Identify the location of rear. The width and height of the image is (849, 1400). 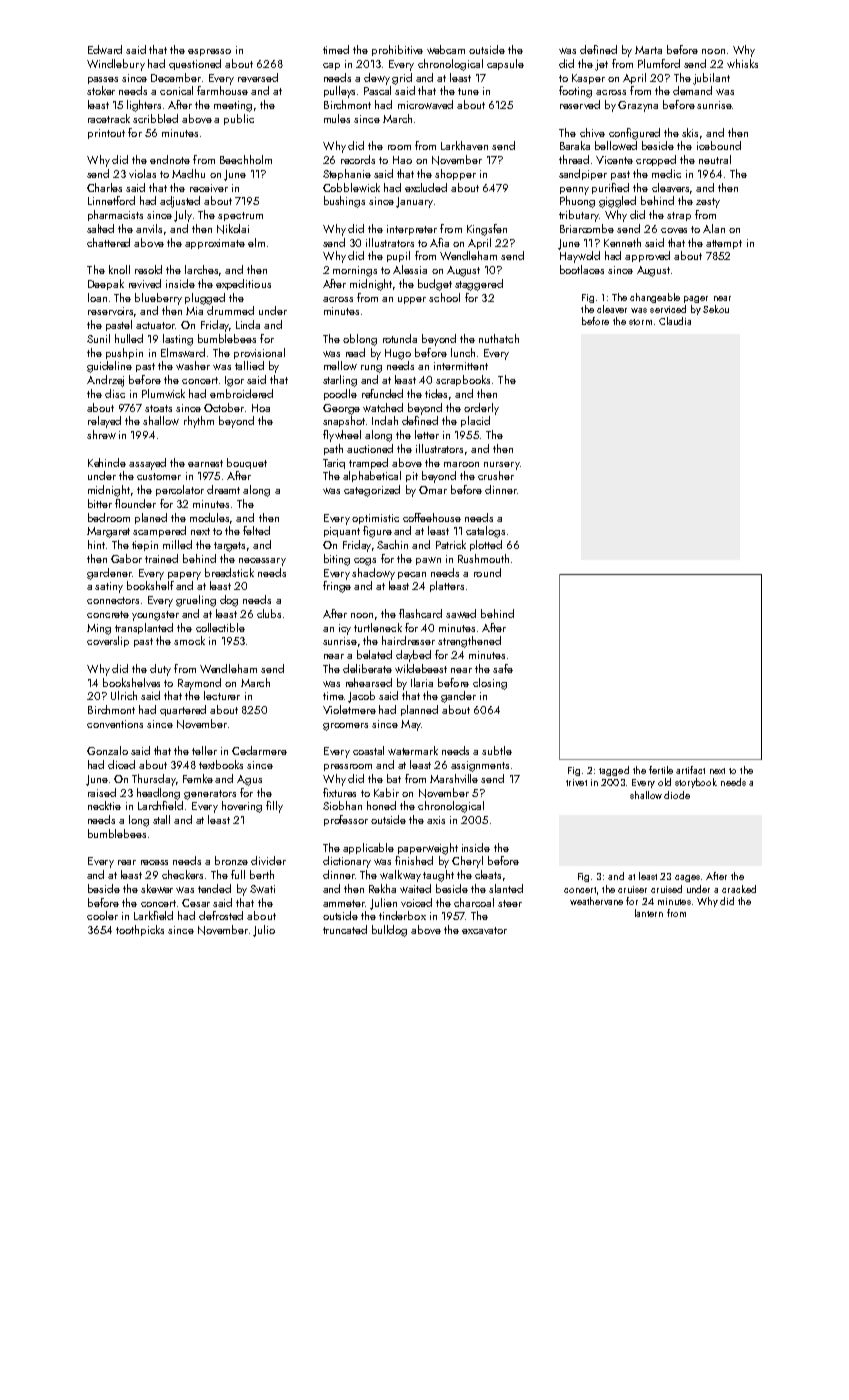
(127, 862).
